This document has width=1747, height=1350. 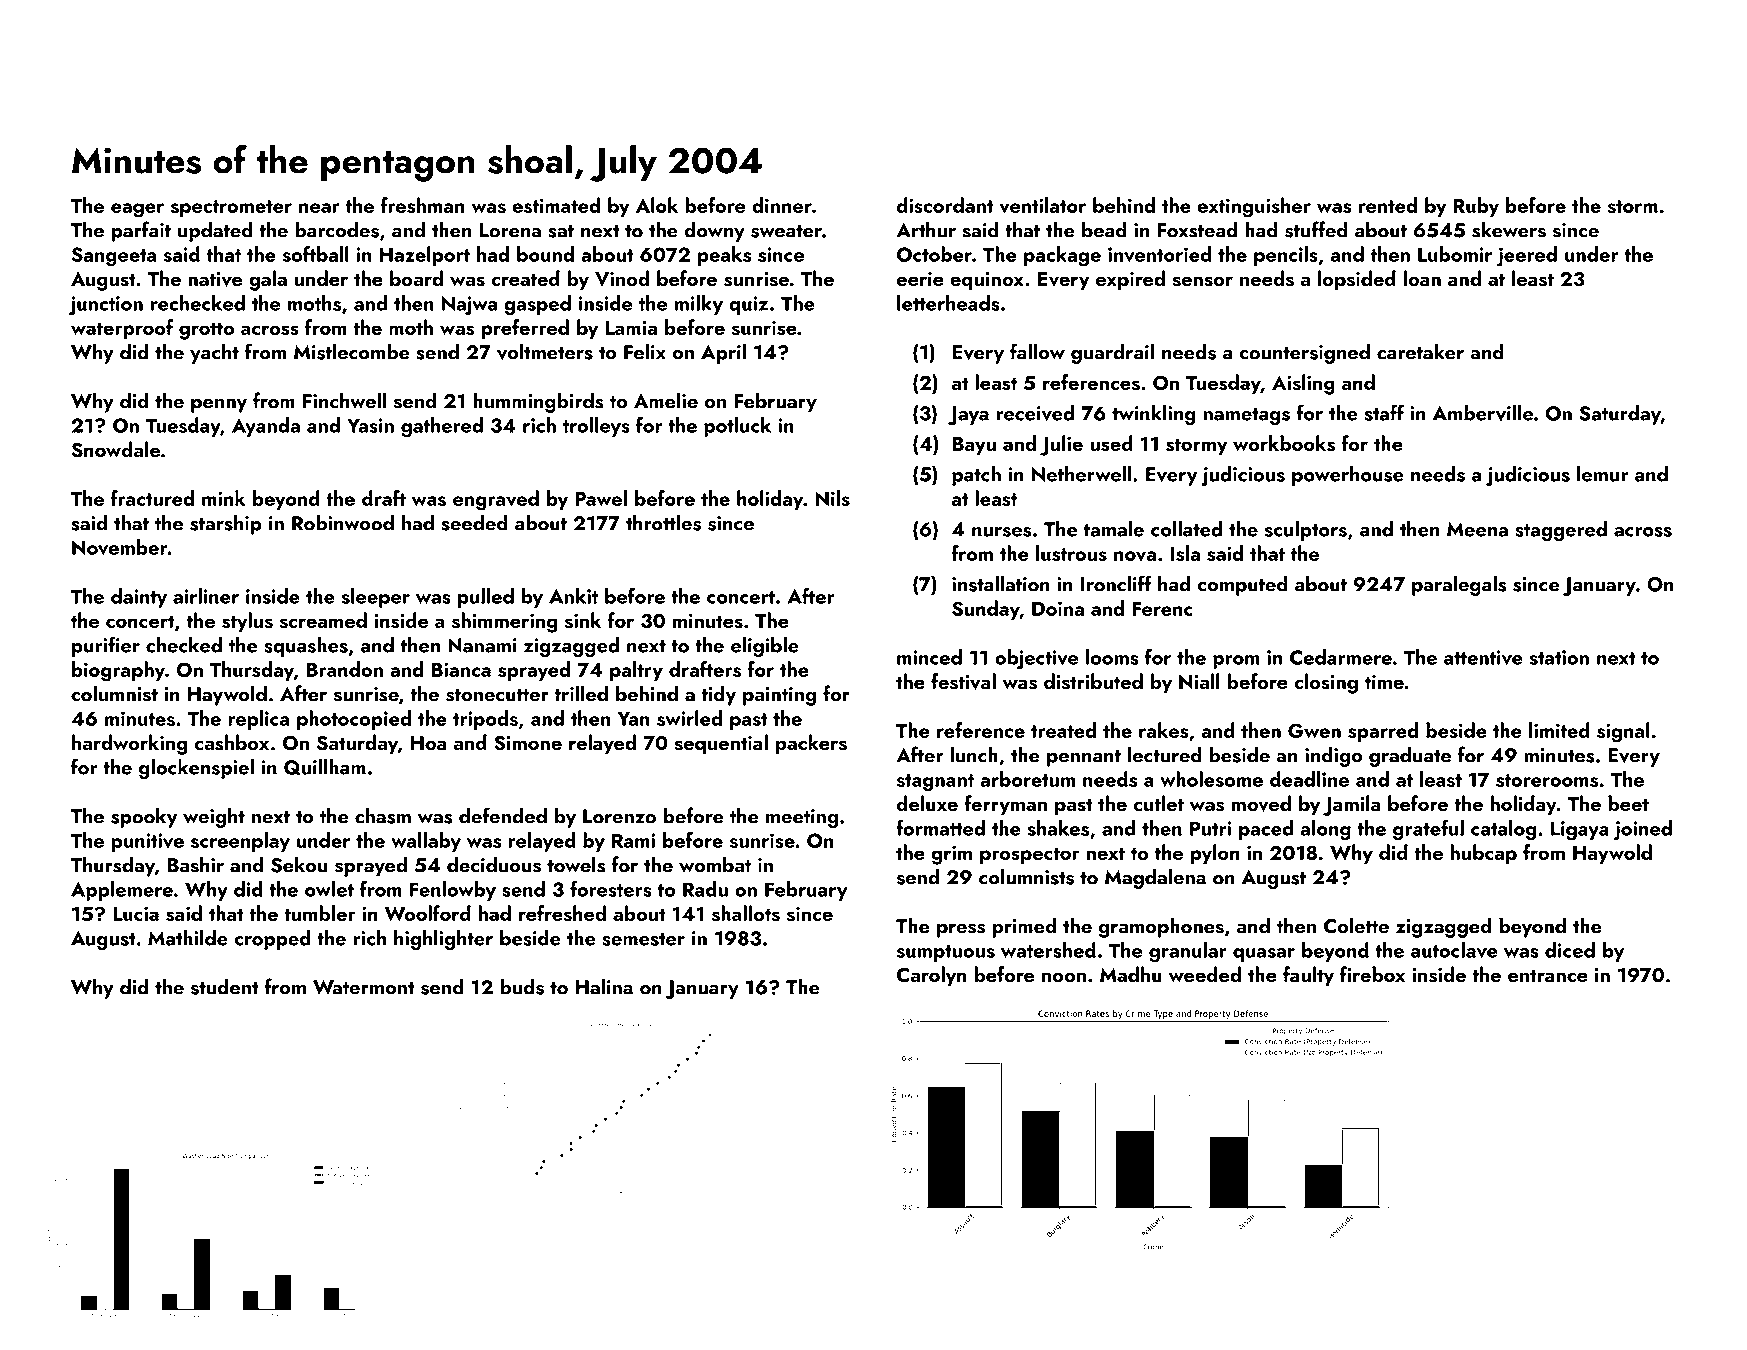 I want to click on screamed, so click(x=323, y=620).
